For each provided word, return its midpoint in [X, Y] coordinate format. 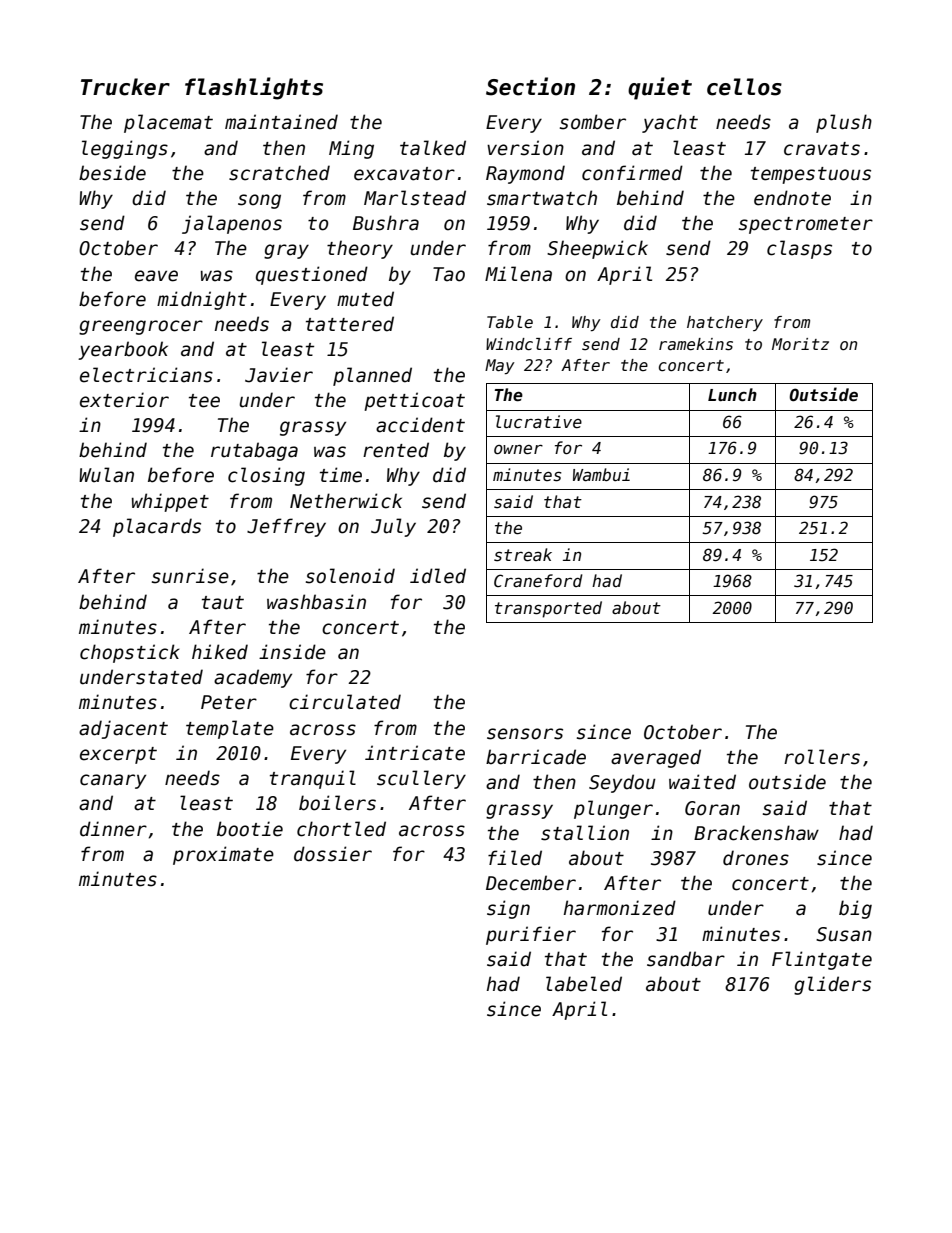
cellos [744, 87]
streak [523, 554]
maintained [281, 122]
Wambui [601, 474]
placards [157, 527]
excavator [404, 174]
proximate [223, 855]
